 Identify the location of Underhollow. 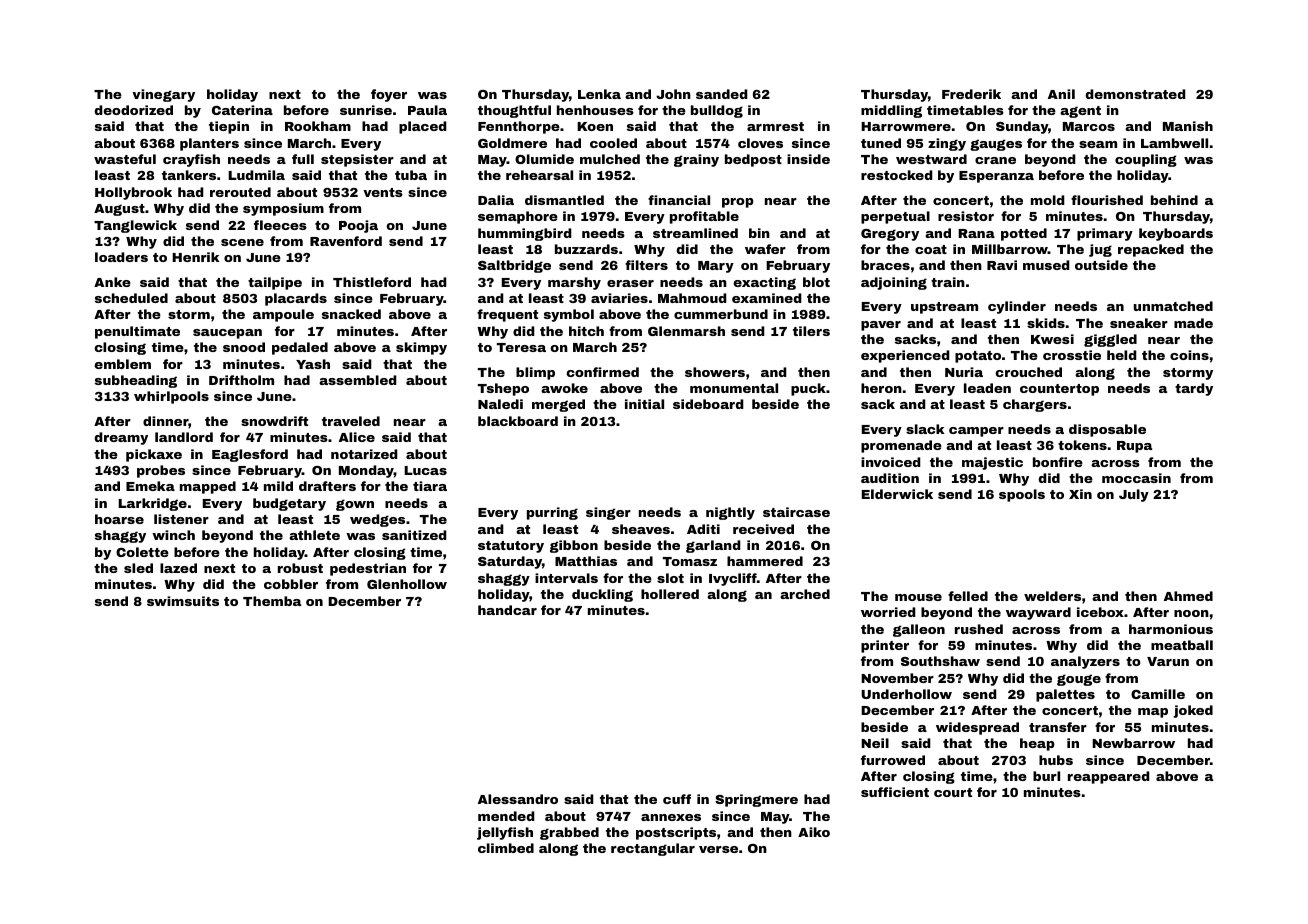
(906, 694).
